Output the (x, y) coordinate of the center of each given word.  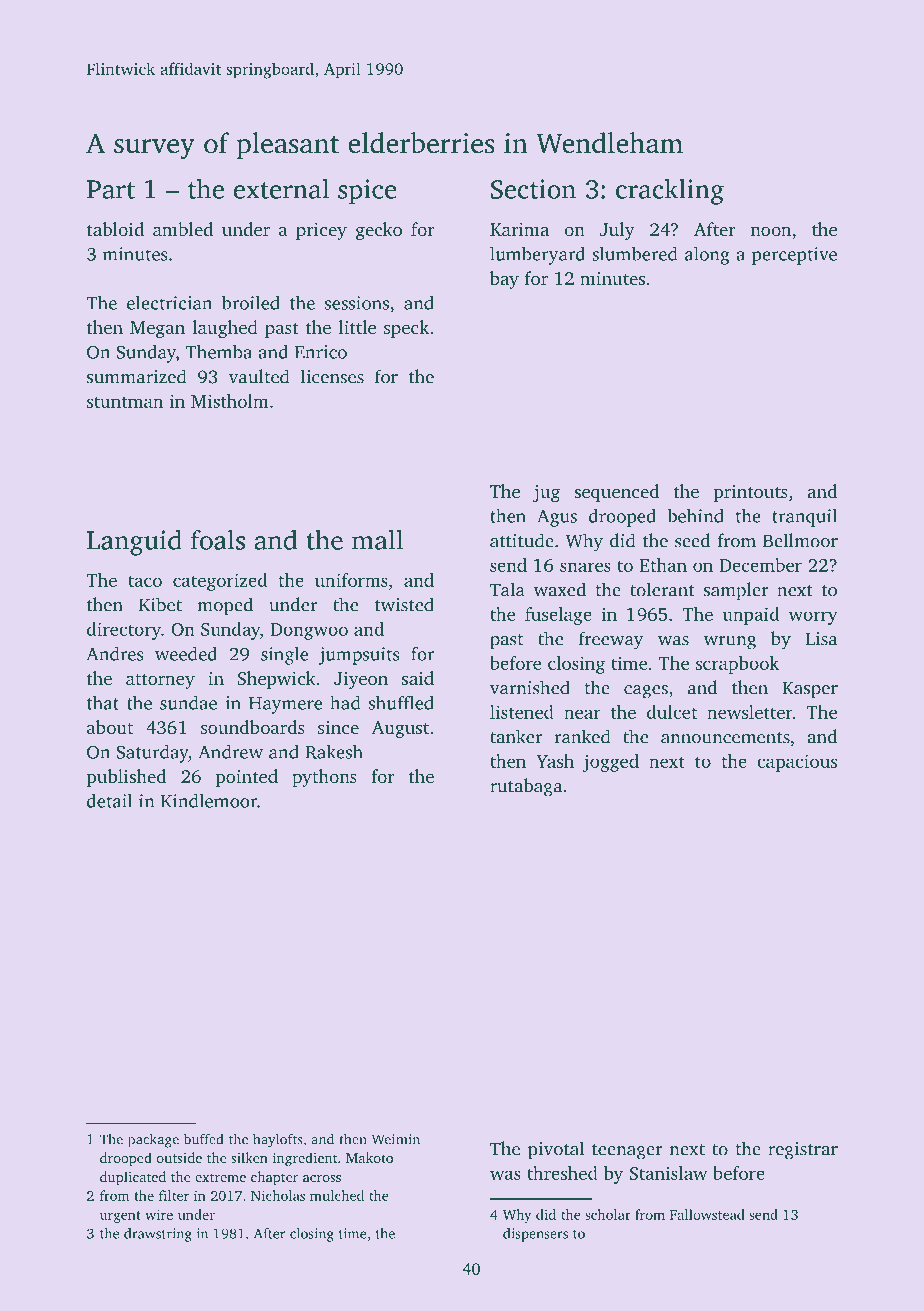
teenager (627, 1152)
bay (504, 280)
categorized (220, 582)
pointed (247, 778)
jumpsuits (358, 656)
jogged (611, 763)
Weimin (396, 1139)
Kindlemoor (209, 801)
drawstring (158, 1235)
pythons (324, 778)
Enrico (321, 352)
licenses (332, 376)
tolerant (662, 589)
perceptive (794, 256)
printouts (751, 493)
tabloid (115, 229)
